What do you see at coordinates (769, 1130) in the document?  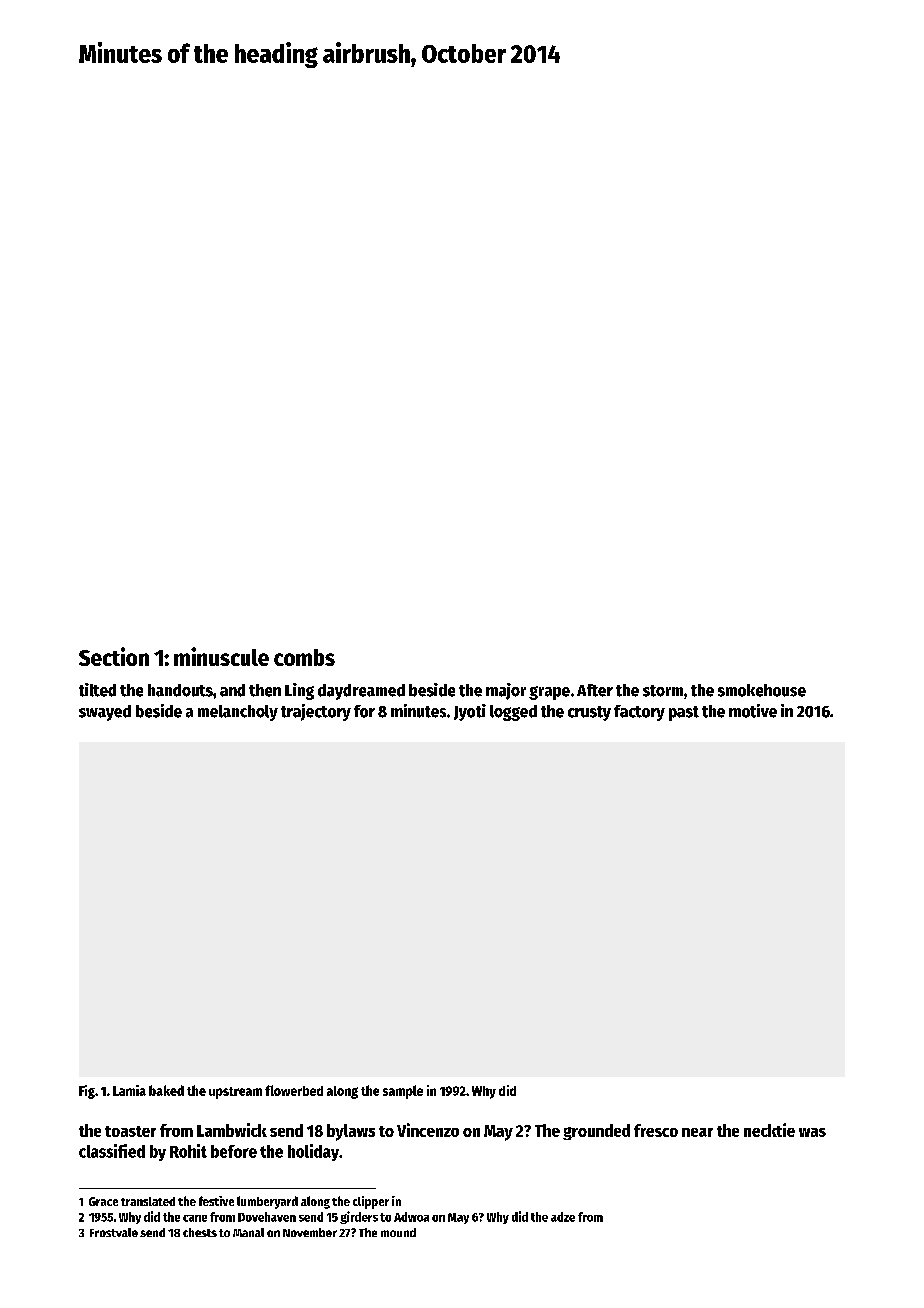 I see `necktie` at bounding box center [769, 1130].
